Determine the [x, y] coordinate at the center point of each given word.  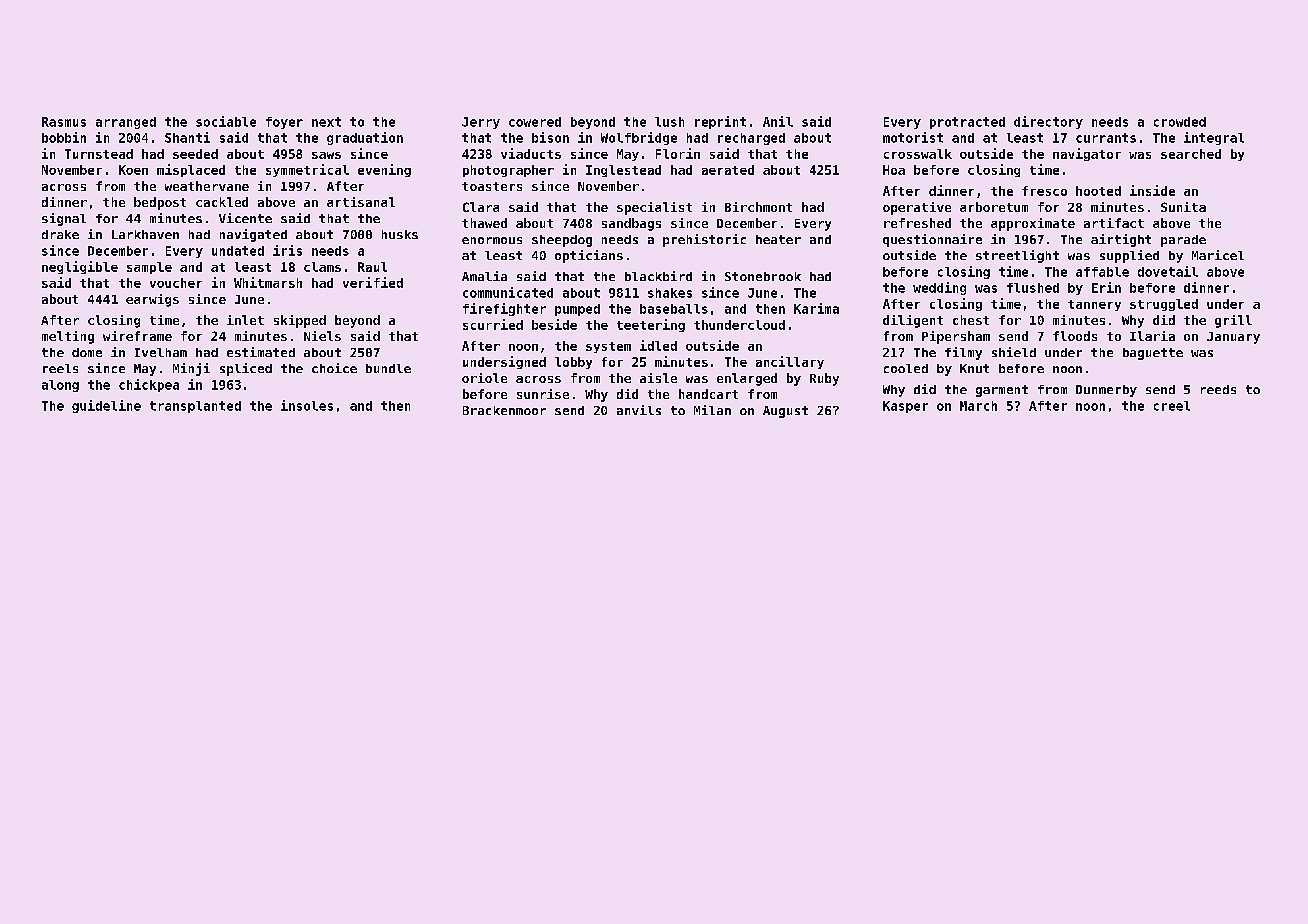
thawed [484, 223]
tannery [1094, 305]
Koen [133, 170]
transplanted [195, 407]
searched [1191, 154]
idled [658, 345]
